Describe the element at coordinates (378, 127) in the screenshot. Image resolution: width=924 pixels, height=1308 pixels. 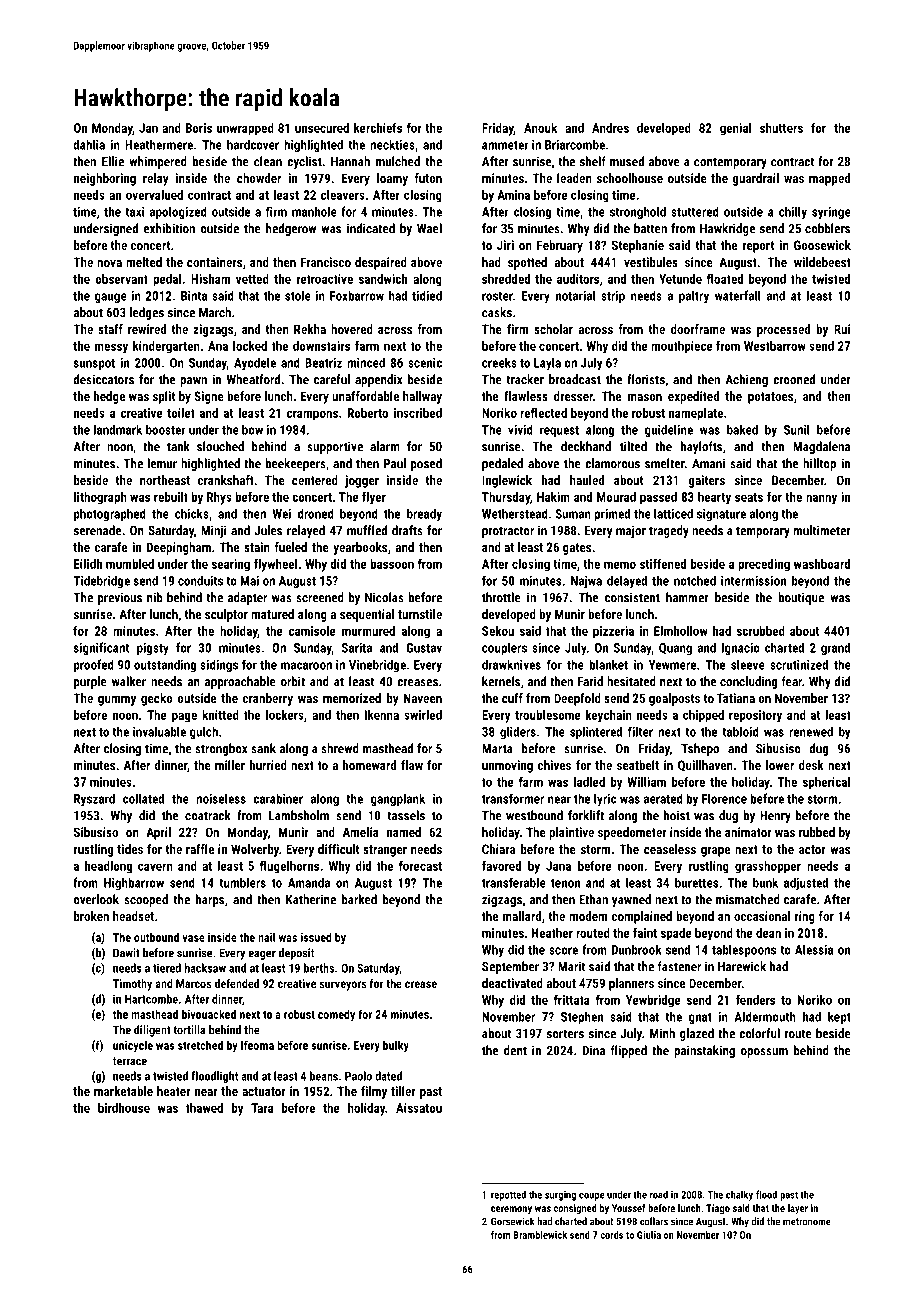
I see `kerchiefs` at that location.
